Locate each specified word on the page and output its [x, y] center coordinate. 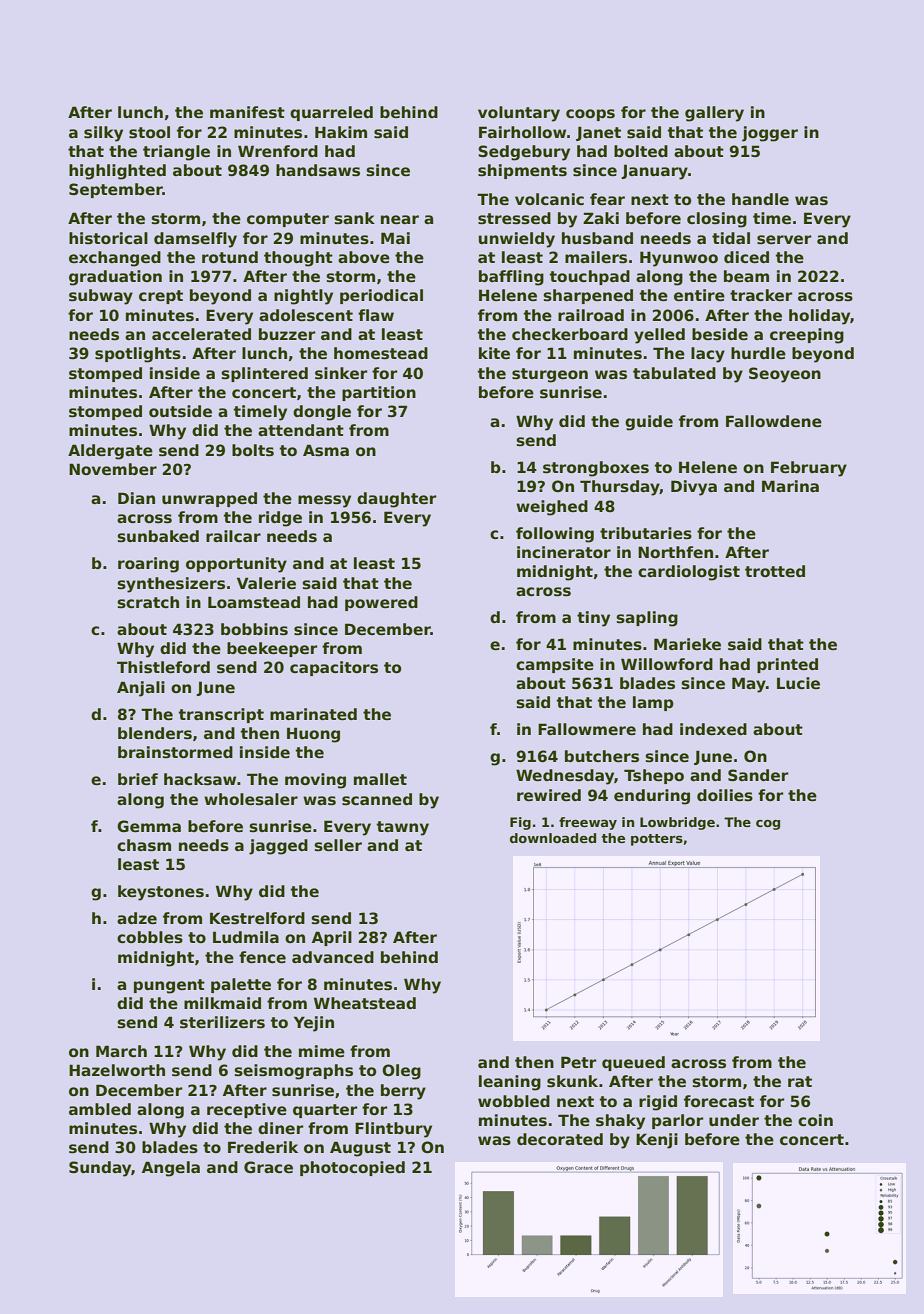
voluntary [519, 114]
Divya [694, 488]
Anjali [141, 689]
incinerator [564, 552]
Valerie [266, 583]
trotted [775, 571]
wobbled [514, 1101]
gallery [714, 114]
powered [381, 603]
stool [149, 132]
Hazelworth [117, 1070]
